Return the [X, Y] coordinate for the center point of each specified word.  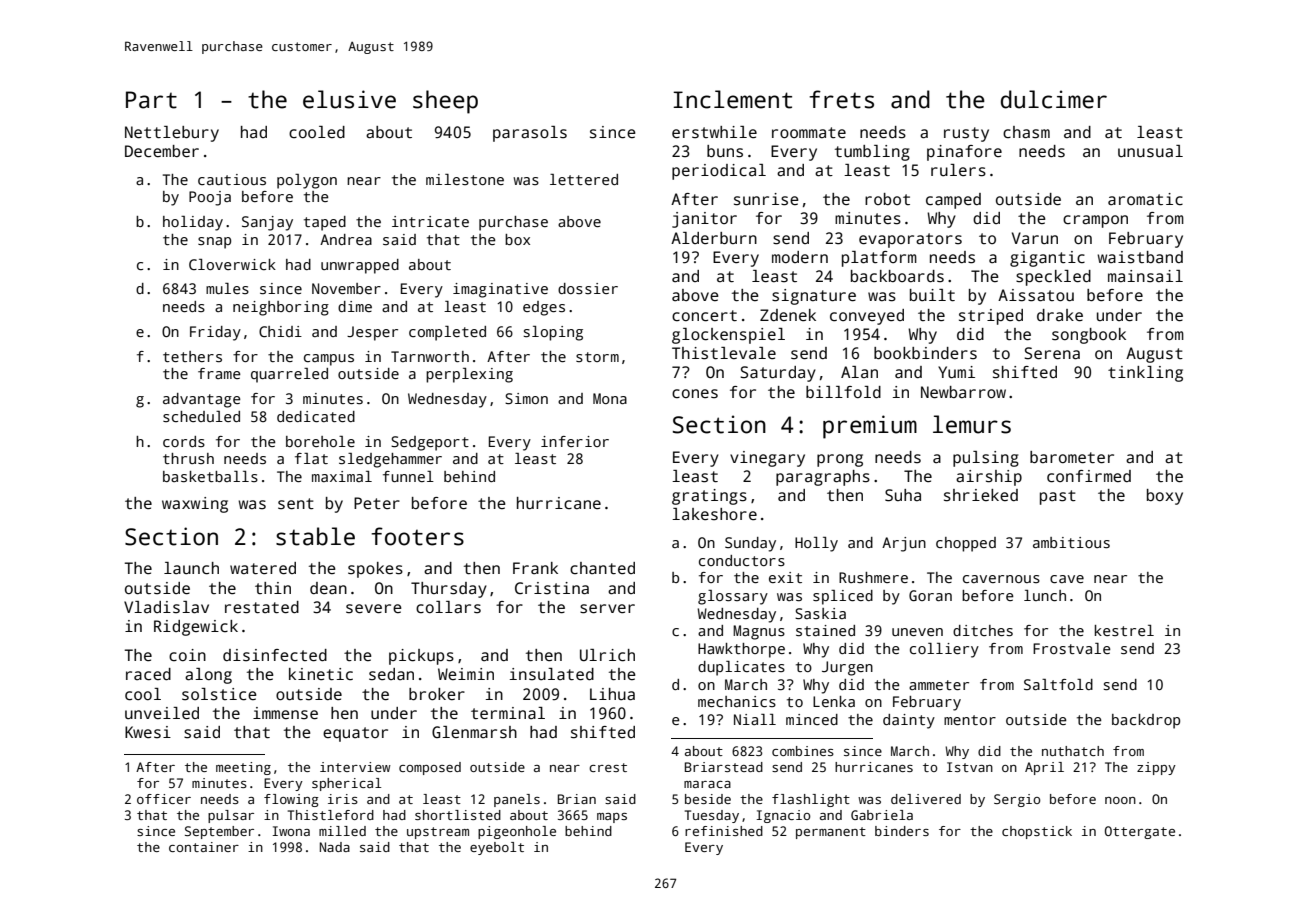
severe [374, 609]
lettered [584, 179]
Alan [859, 372]
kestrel [1124, 630]
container [204, 847]
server [607, 609]
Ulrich [607, 655]
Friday [215, 333]
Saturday [778, 374]
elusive [349, 99]
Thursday [449, 590]
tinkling [1145, 374]
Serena [1052, 353]
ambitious [1071, 542]
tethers [192, 356]
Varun [1035, 238]
